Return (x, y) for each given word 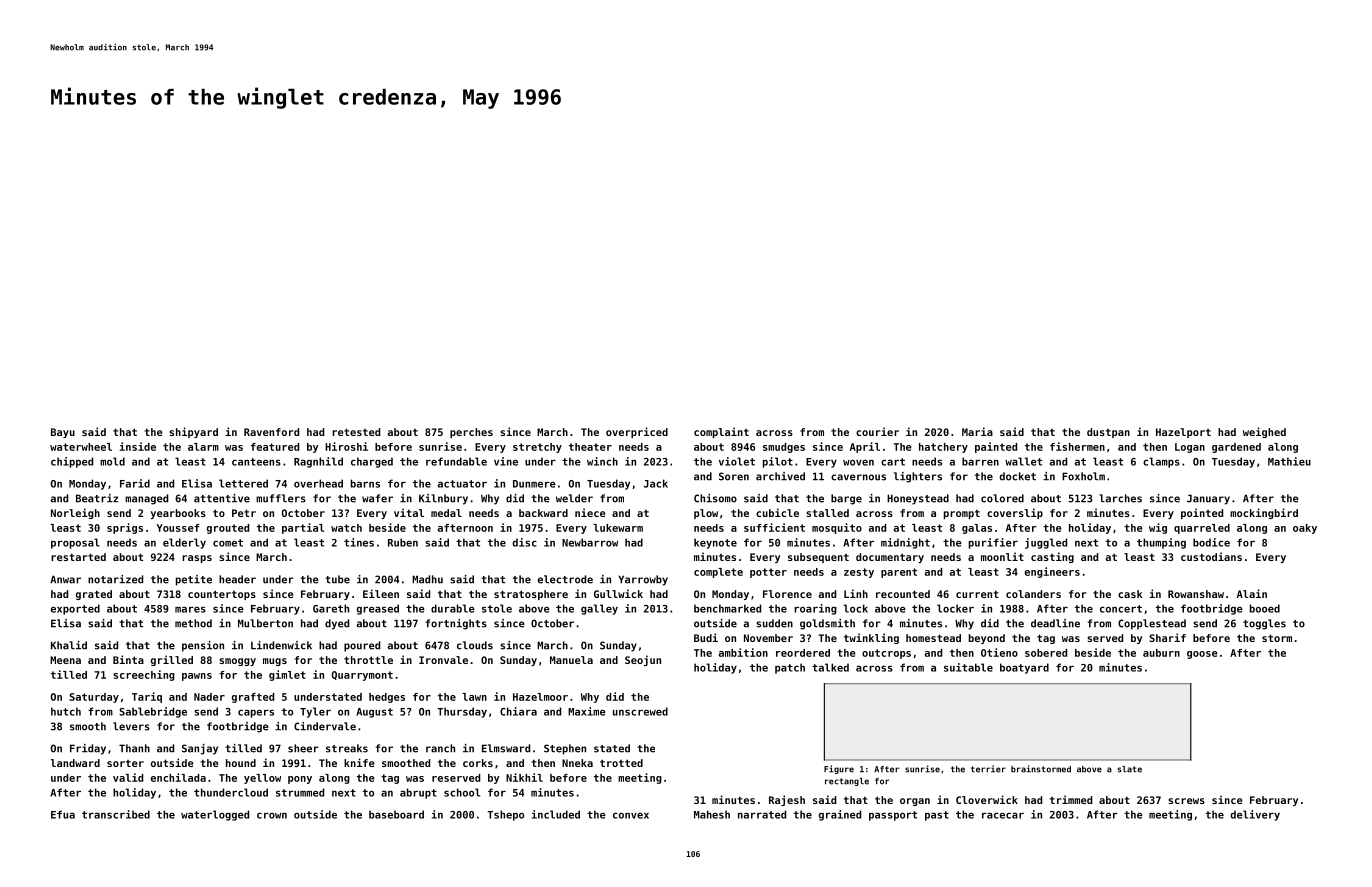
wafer (377, 498)
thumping (1161, 543)
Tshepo (505, 815)
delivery (1255, 815)
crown (272, 816)
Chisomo (715, 498)
